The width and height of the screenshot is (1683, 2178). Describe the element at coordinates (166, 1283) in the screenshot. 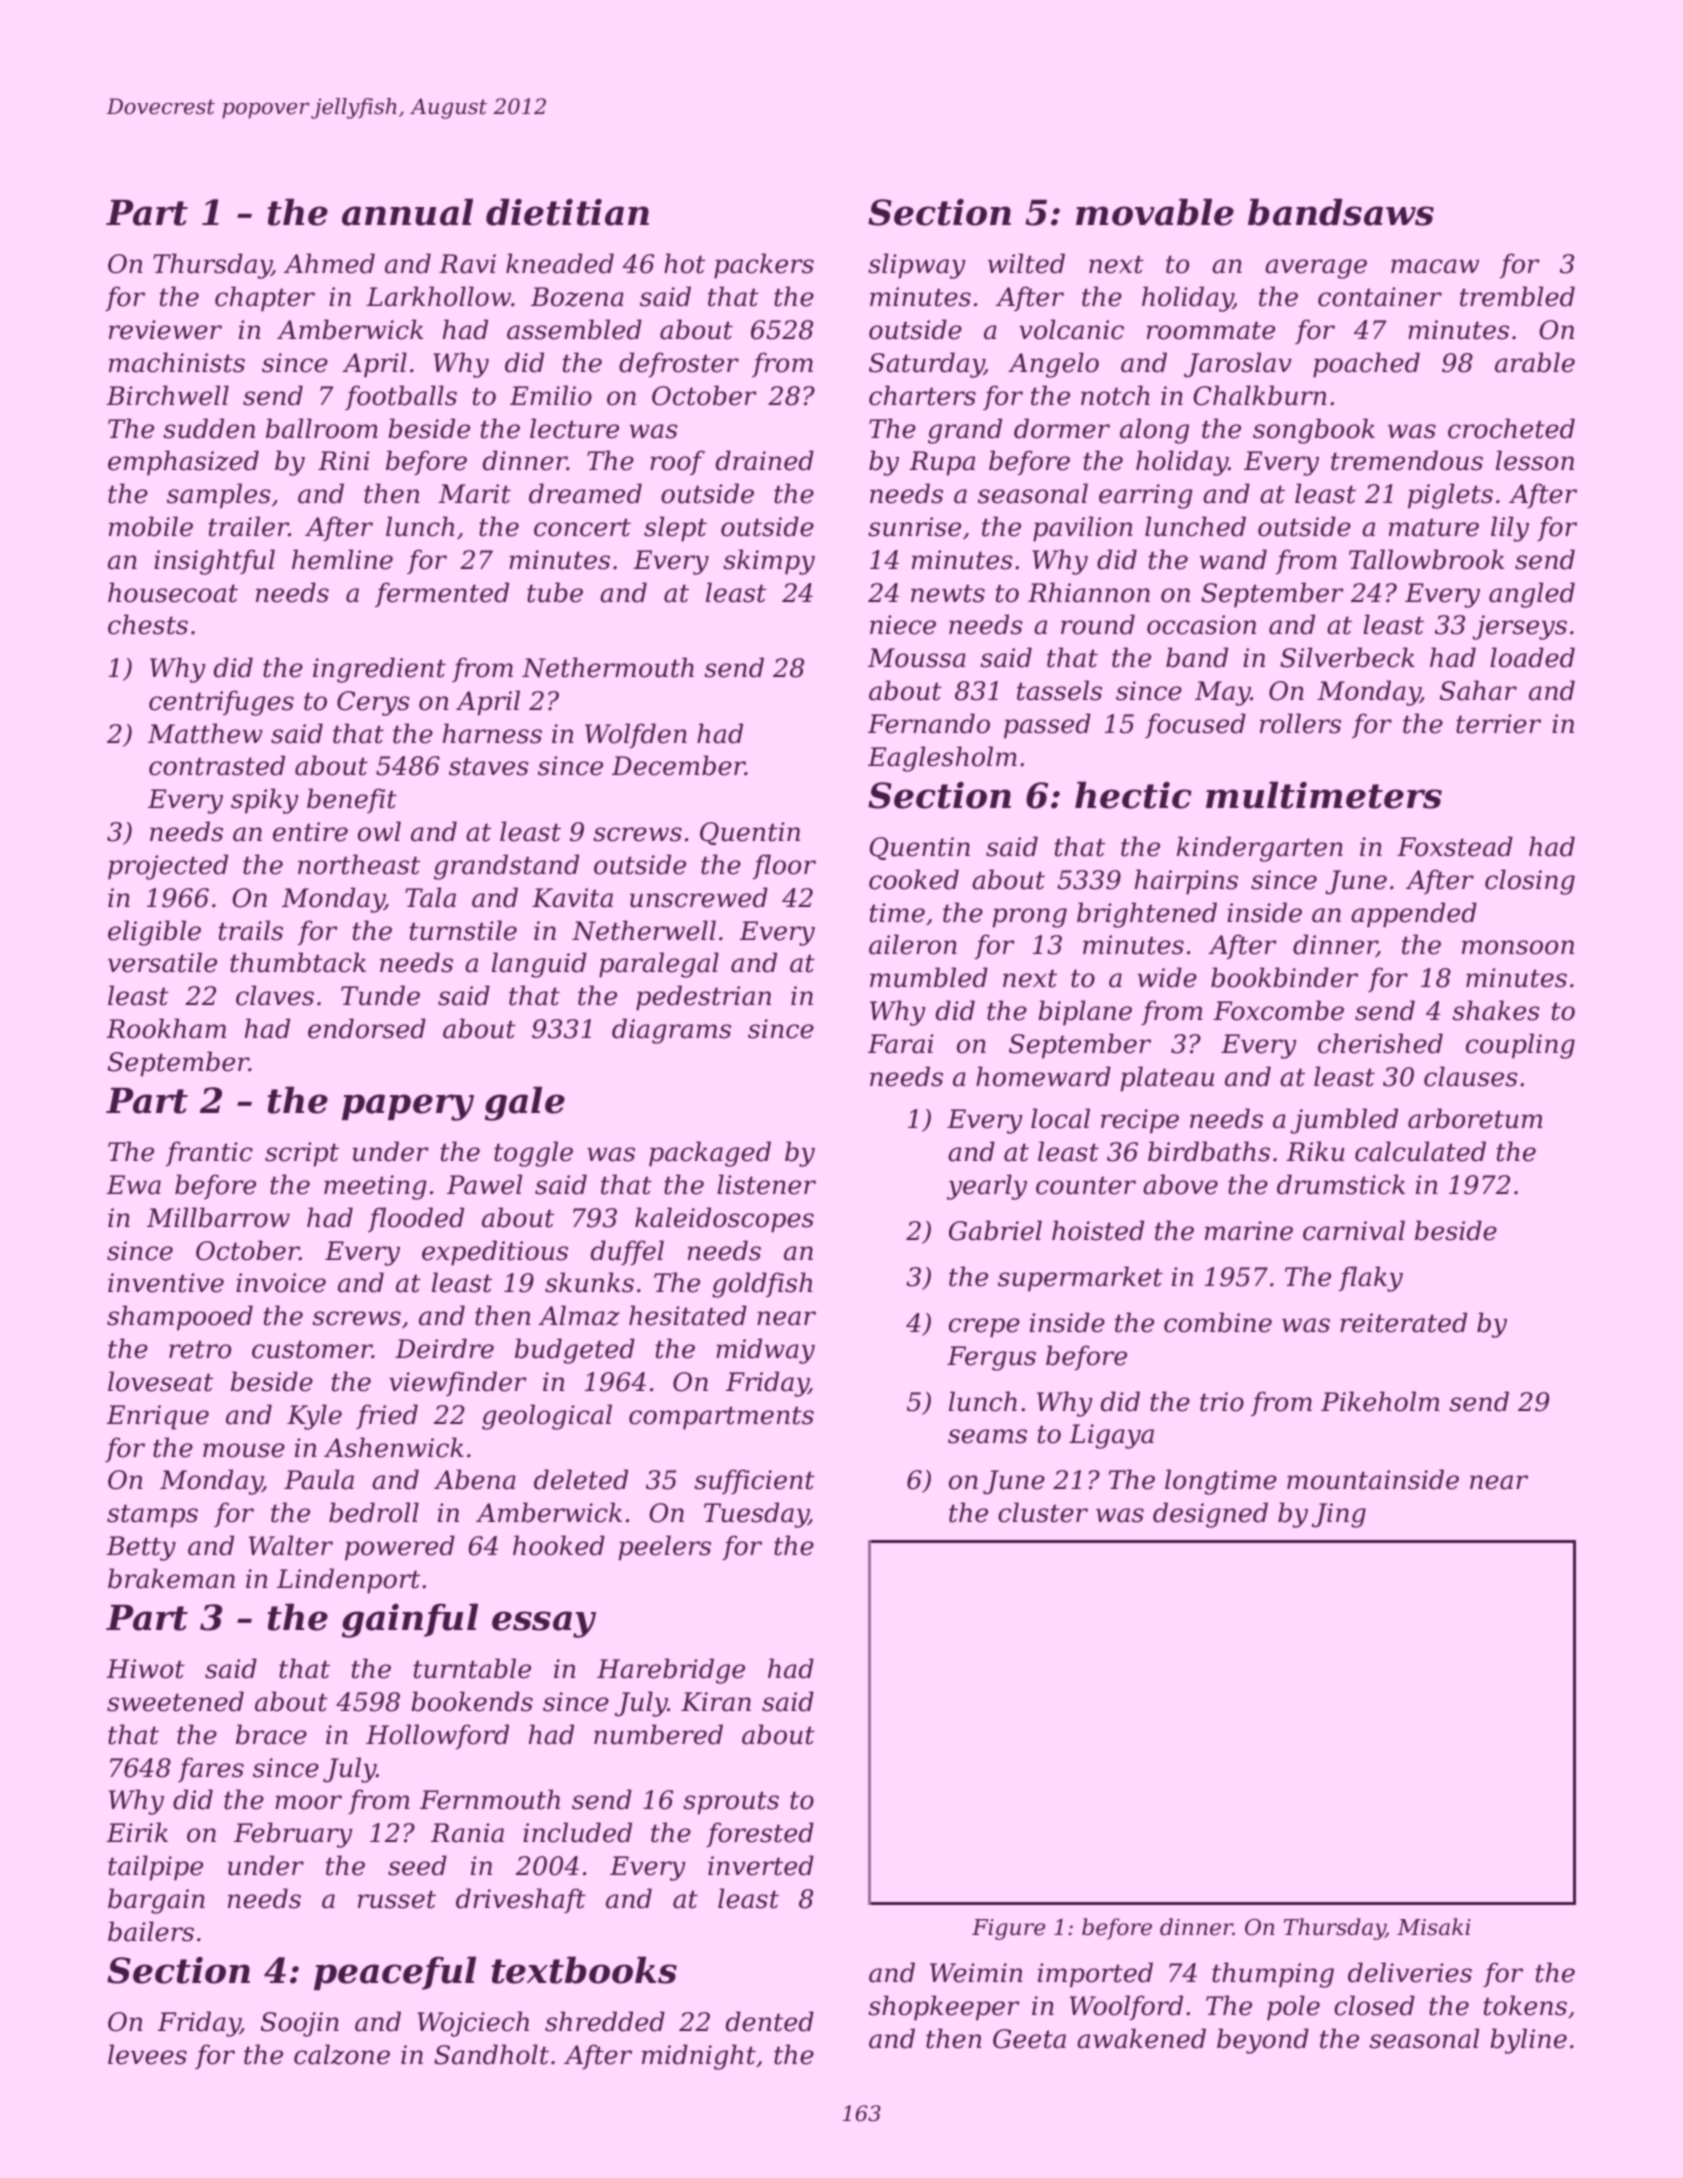

I see `inventive` at that location.
